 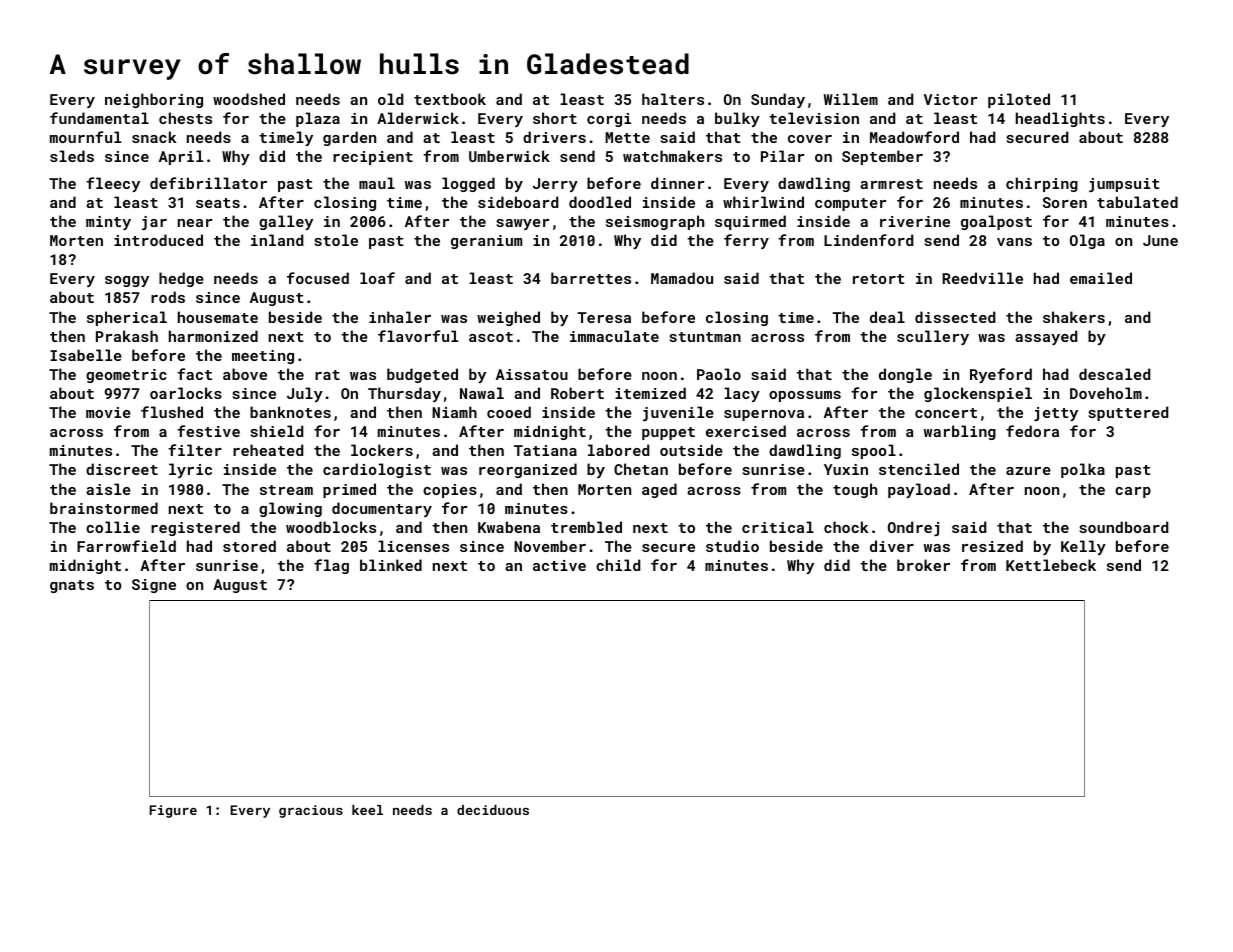 What do you see at coordinates (154, 100) in the screenshot?
I see `neighboring` at bounding box center [154, 100].
